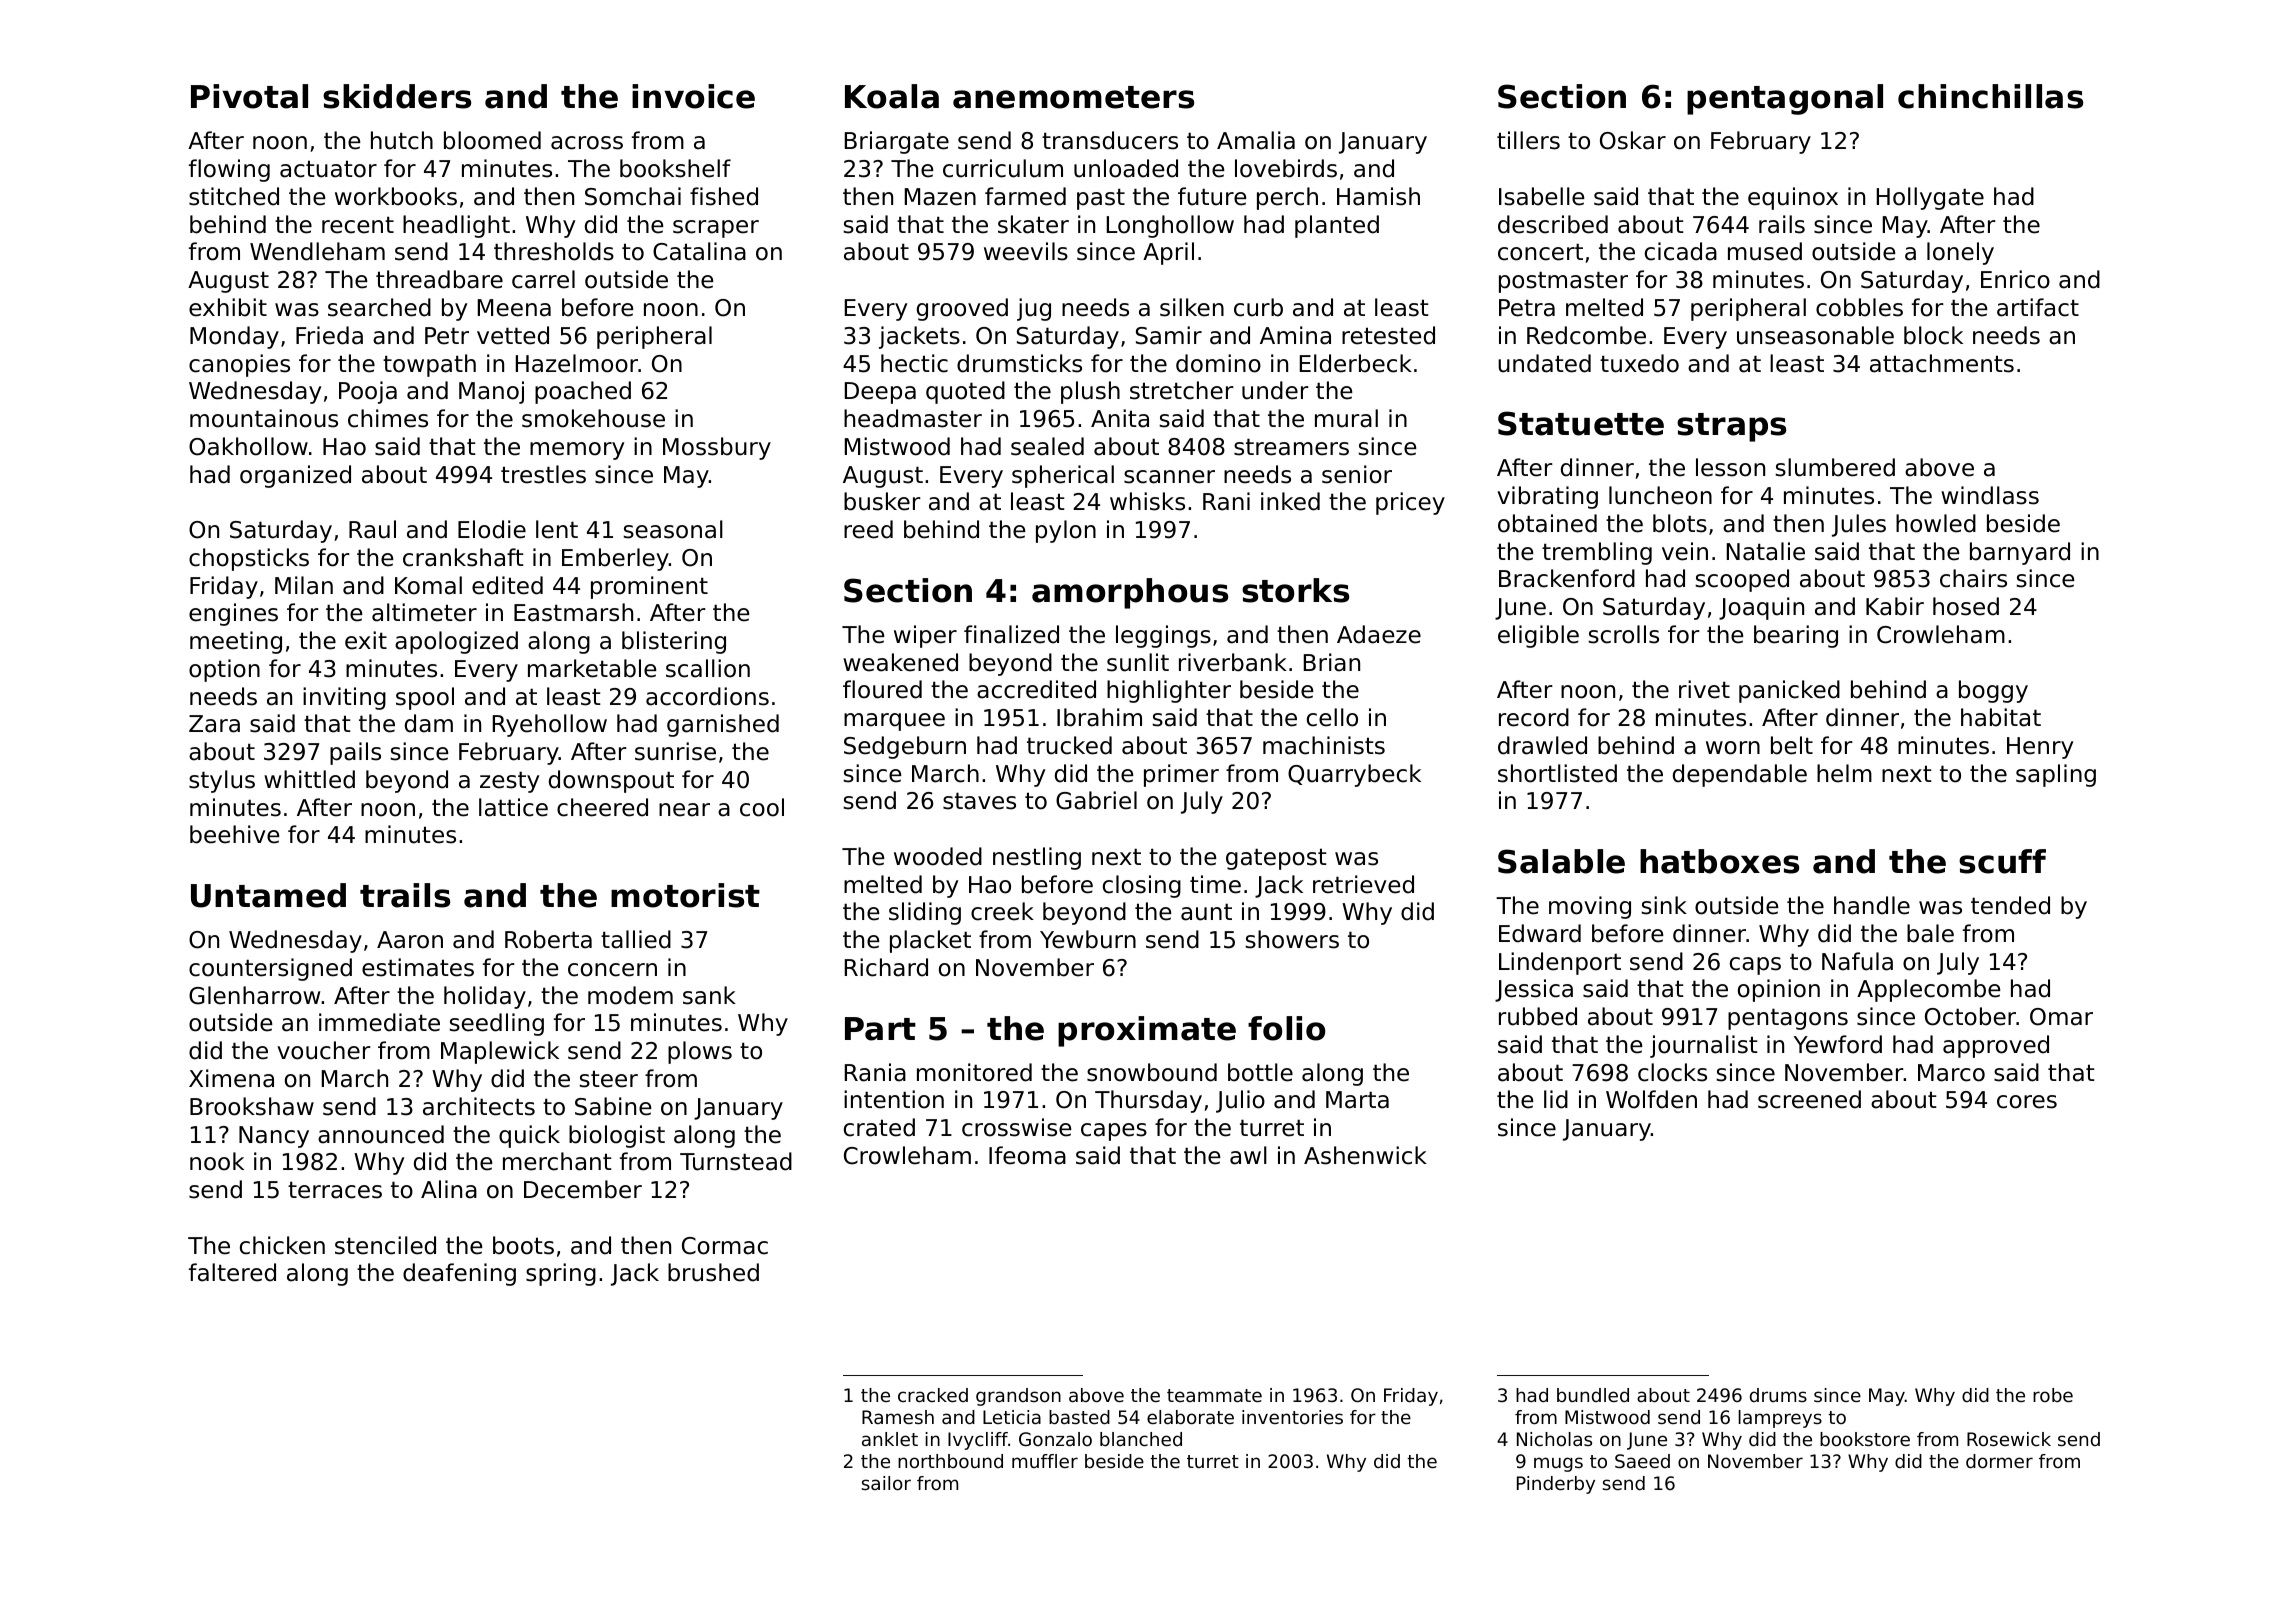 Image resolution: width=2292 pixels, height=1620 pixels. I want to click on Eastmarsh, so click(573, 612).
